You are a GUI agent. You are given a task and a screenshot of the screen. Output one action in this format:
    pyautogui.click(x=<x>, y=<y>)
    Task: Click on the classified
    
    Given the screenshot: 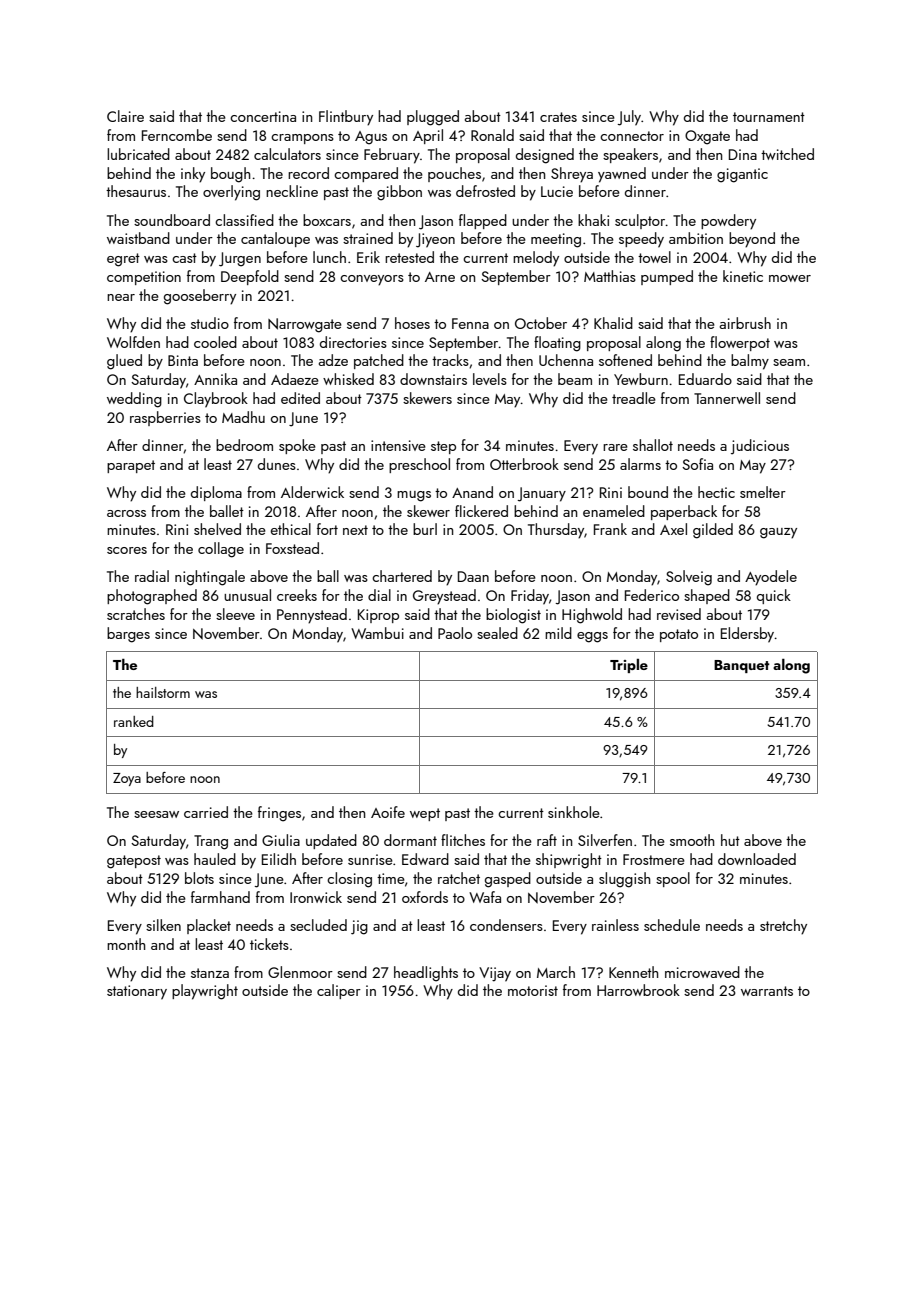 What is the action you would take?
    pyautogui.click(x=244, y=220)
